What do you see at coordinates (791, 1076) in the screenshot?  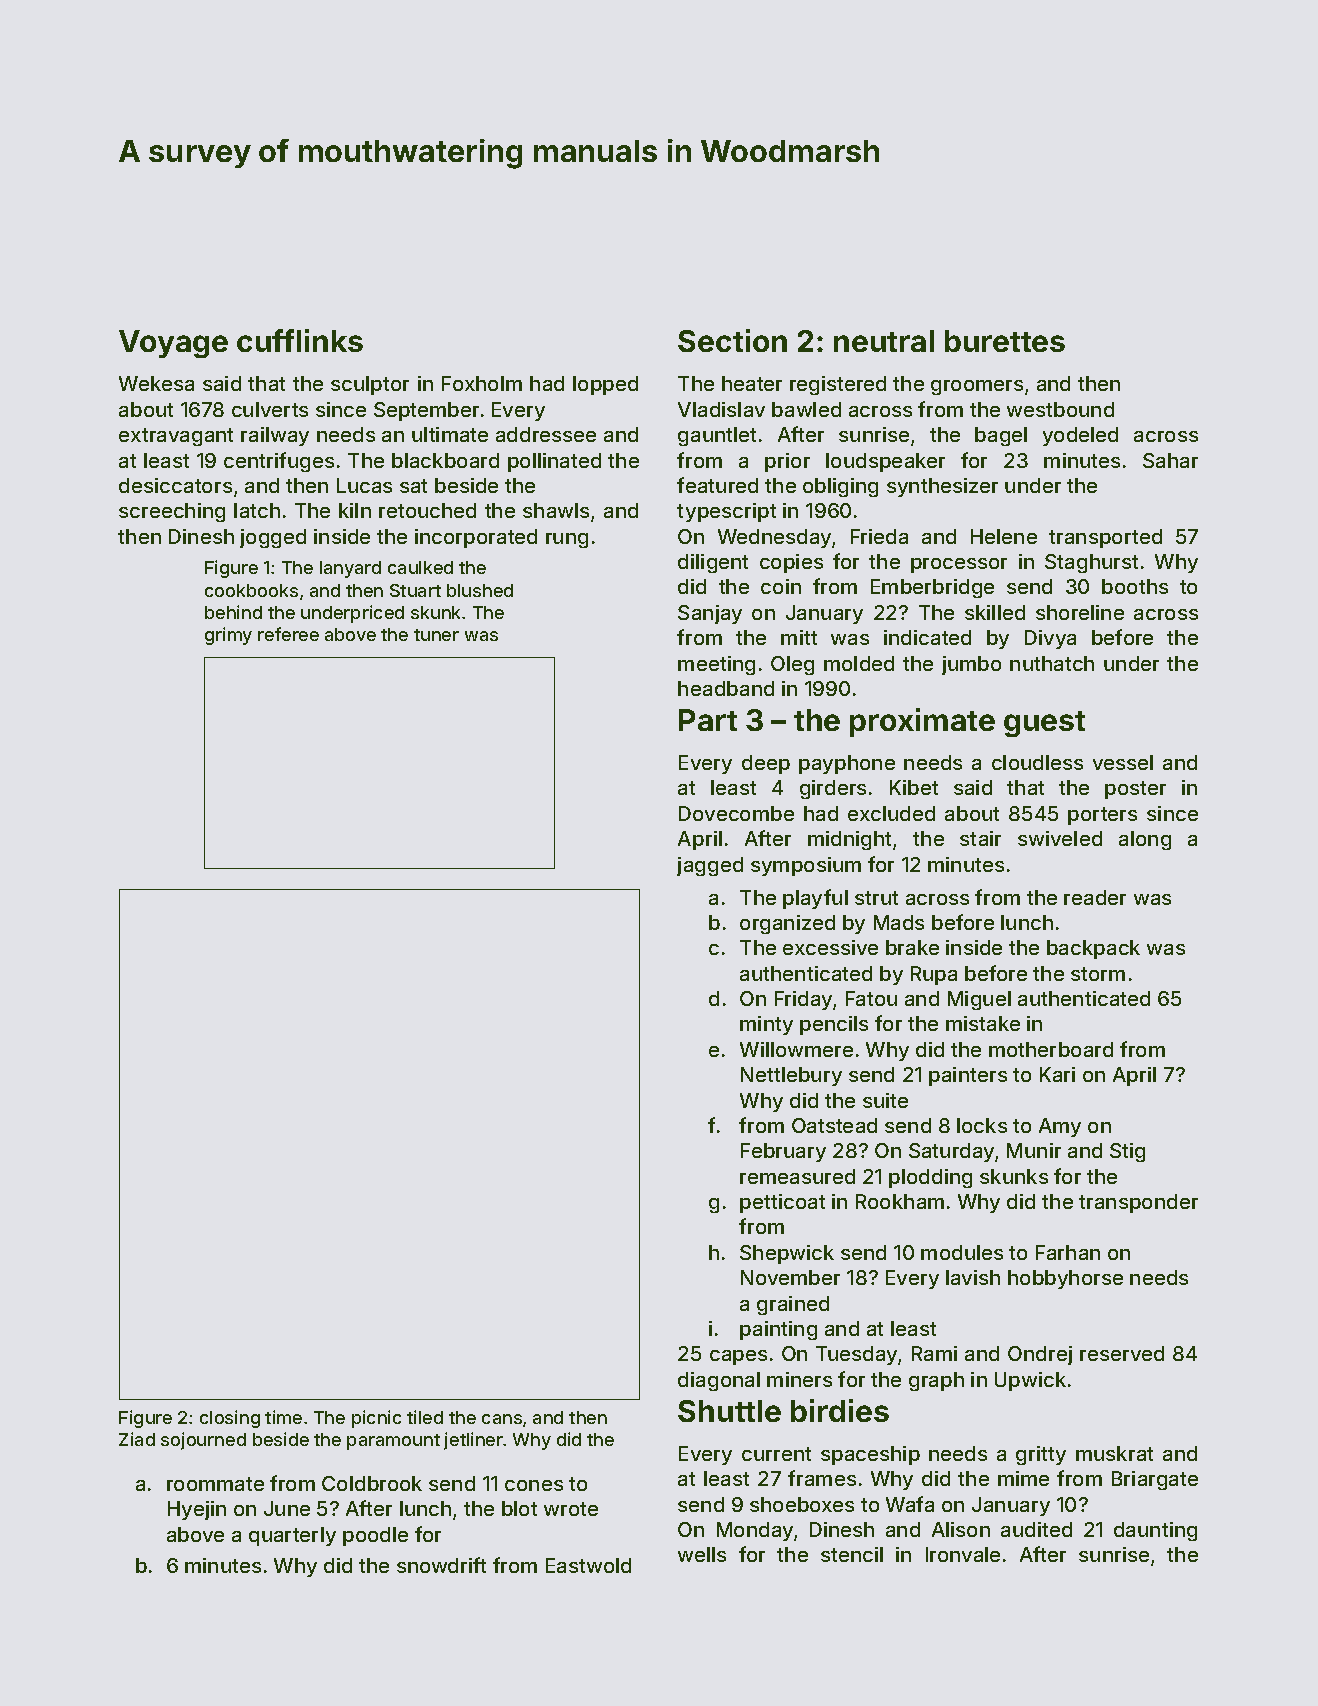 I see `Nettlebury` at bounding box center [791, 1076].
